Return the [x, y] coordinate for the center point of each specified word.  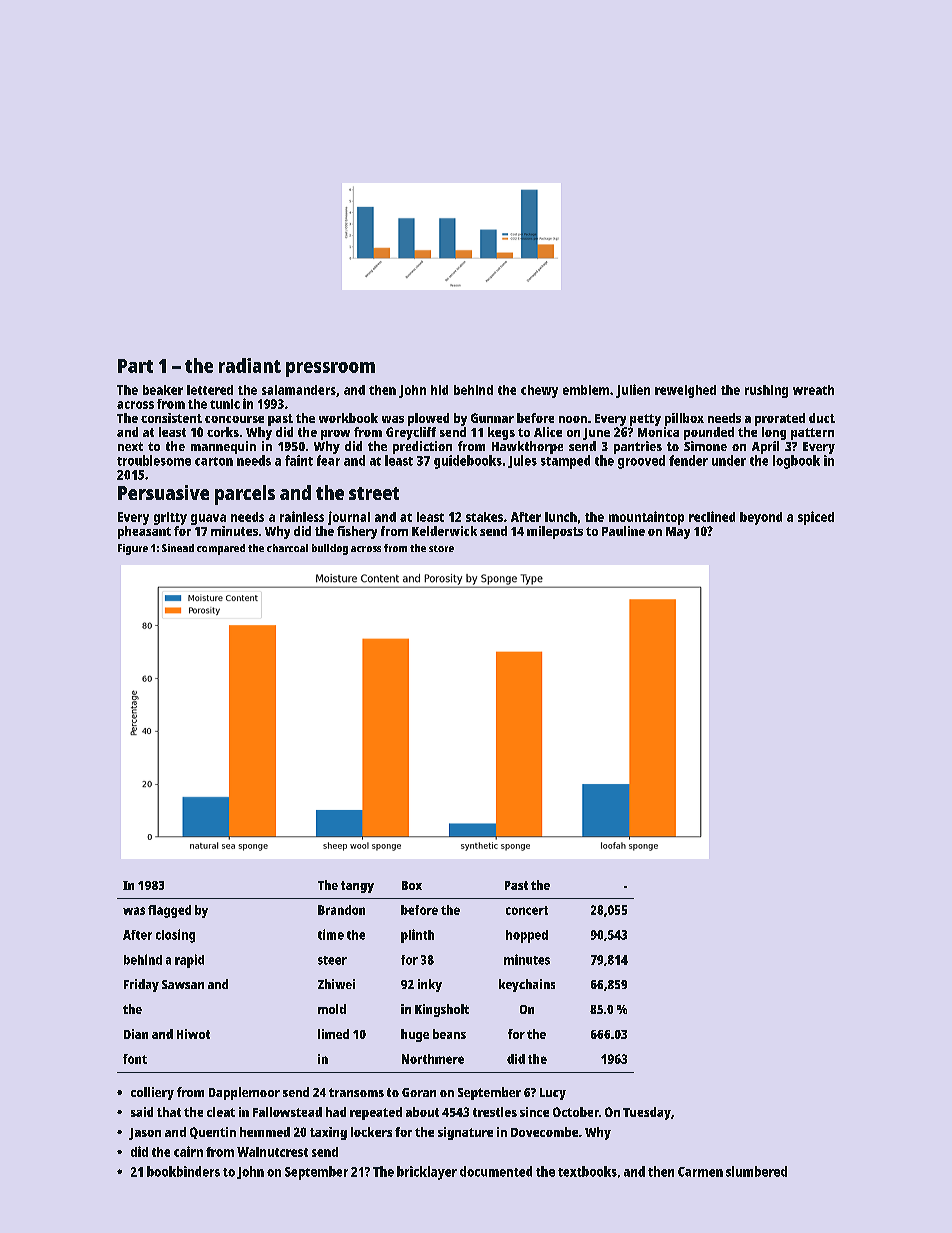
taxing [328, 1133]
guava [208, 519]
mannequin [223, 447]
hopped [527, 936]
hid [439, 390]
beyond [761, 518]
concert [527, 910]
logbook [796, 462]
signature [465, 1133]
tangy [357, 887]
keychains [527, 985]
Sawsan [183, 984]
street [374, 493]
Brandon [341, 910]
